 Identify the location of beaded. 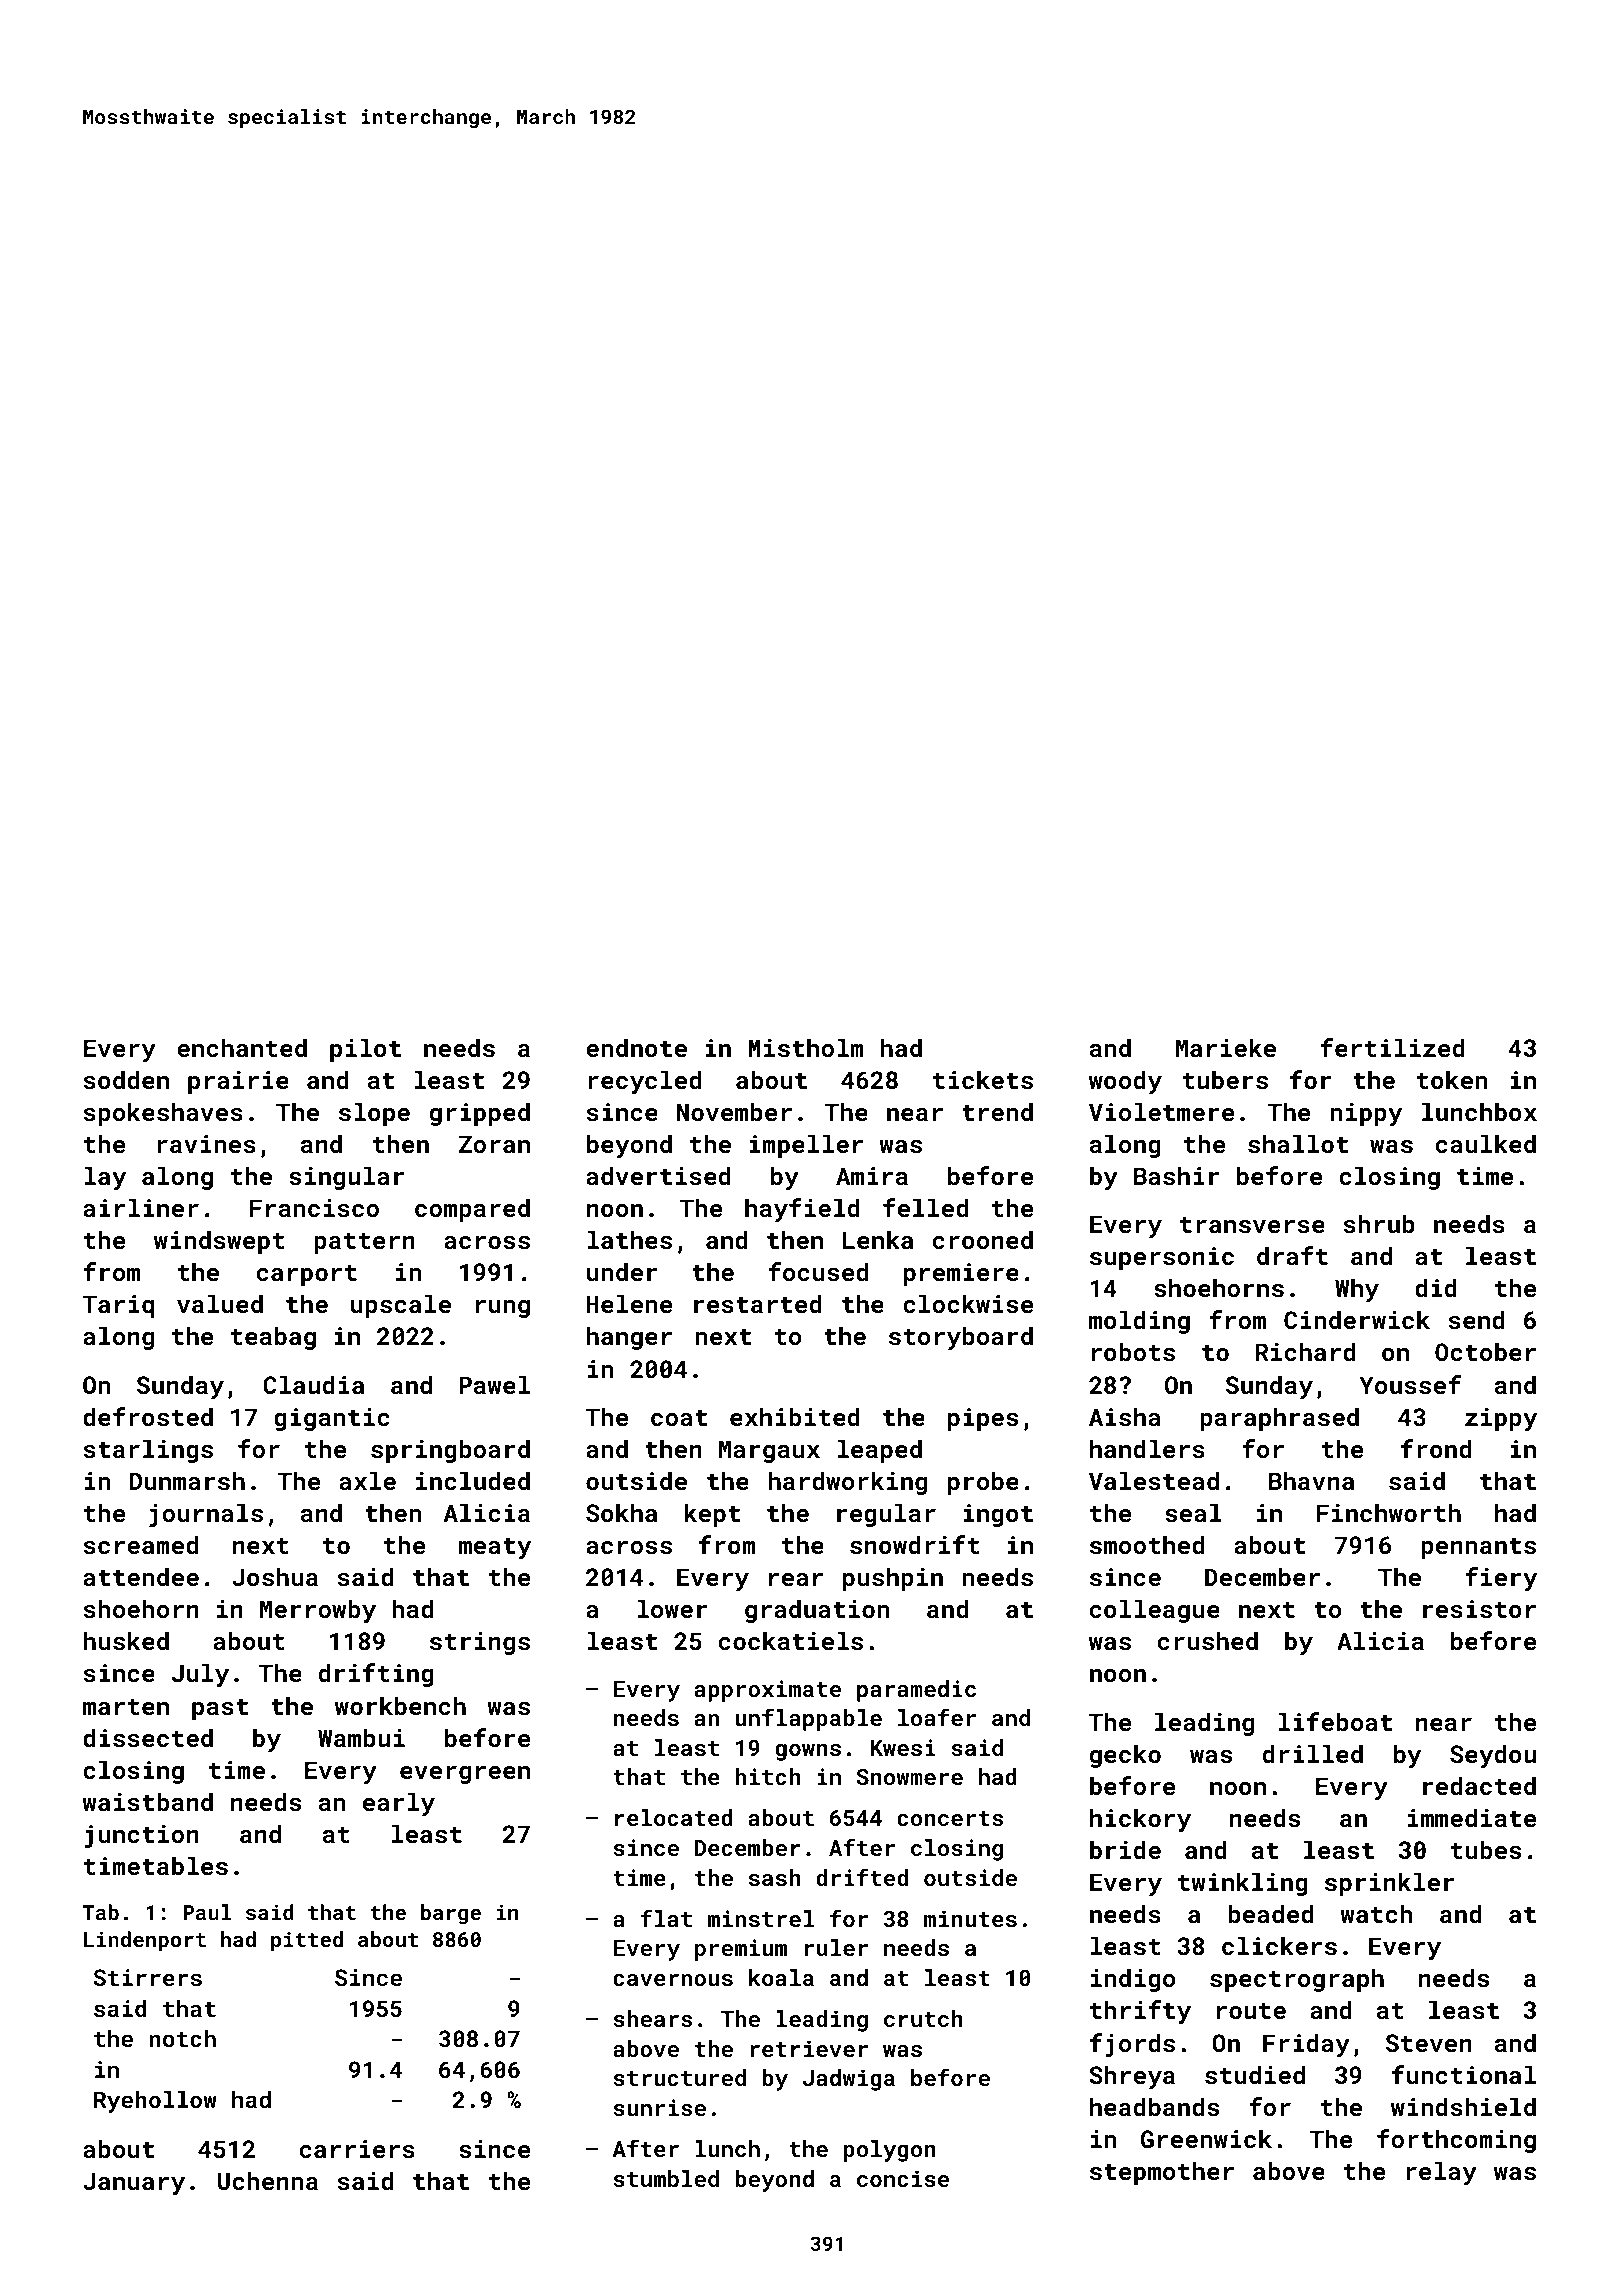
(1271, 1913).
